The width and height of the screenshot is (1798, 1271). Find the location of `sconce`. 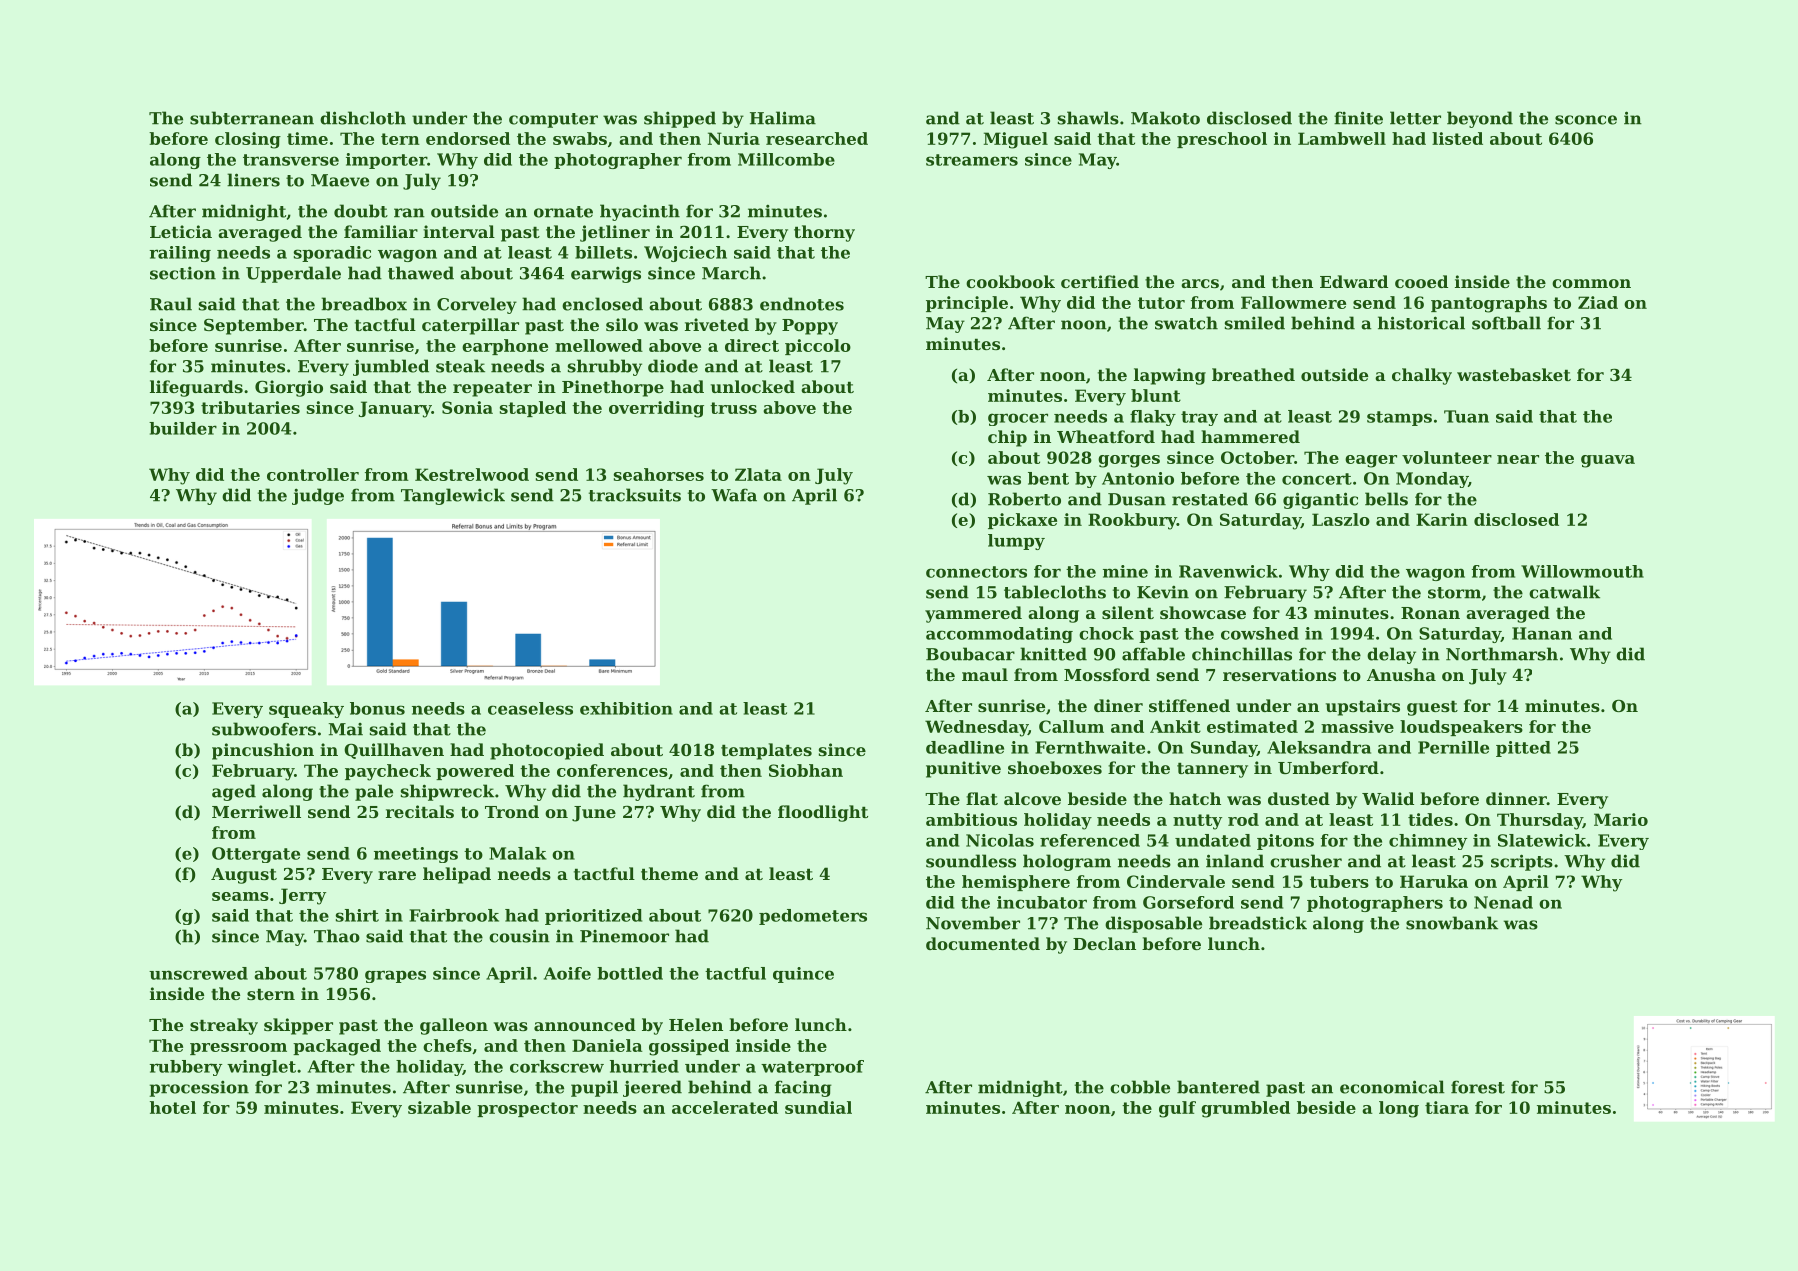

sconce is located at coordinates (1586, 120).
